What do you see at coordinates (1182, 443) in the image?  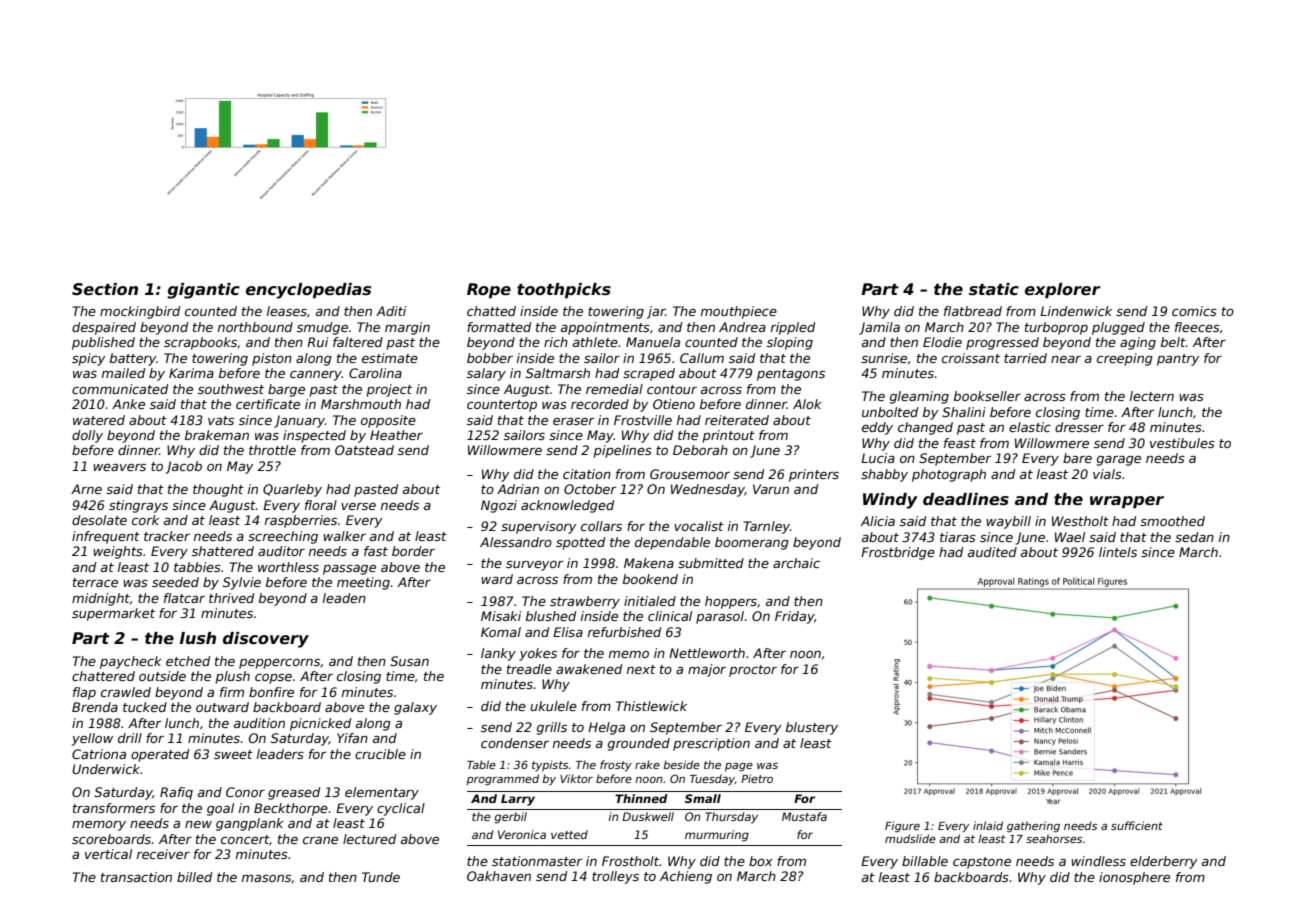 I see `vestibules` at bounding box center [1182, 443].
